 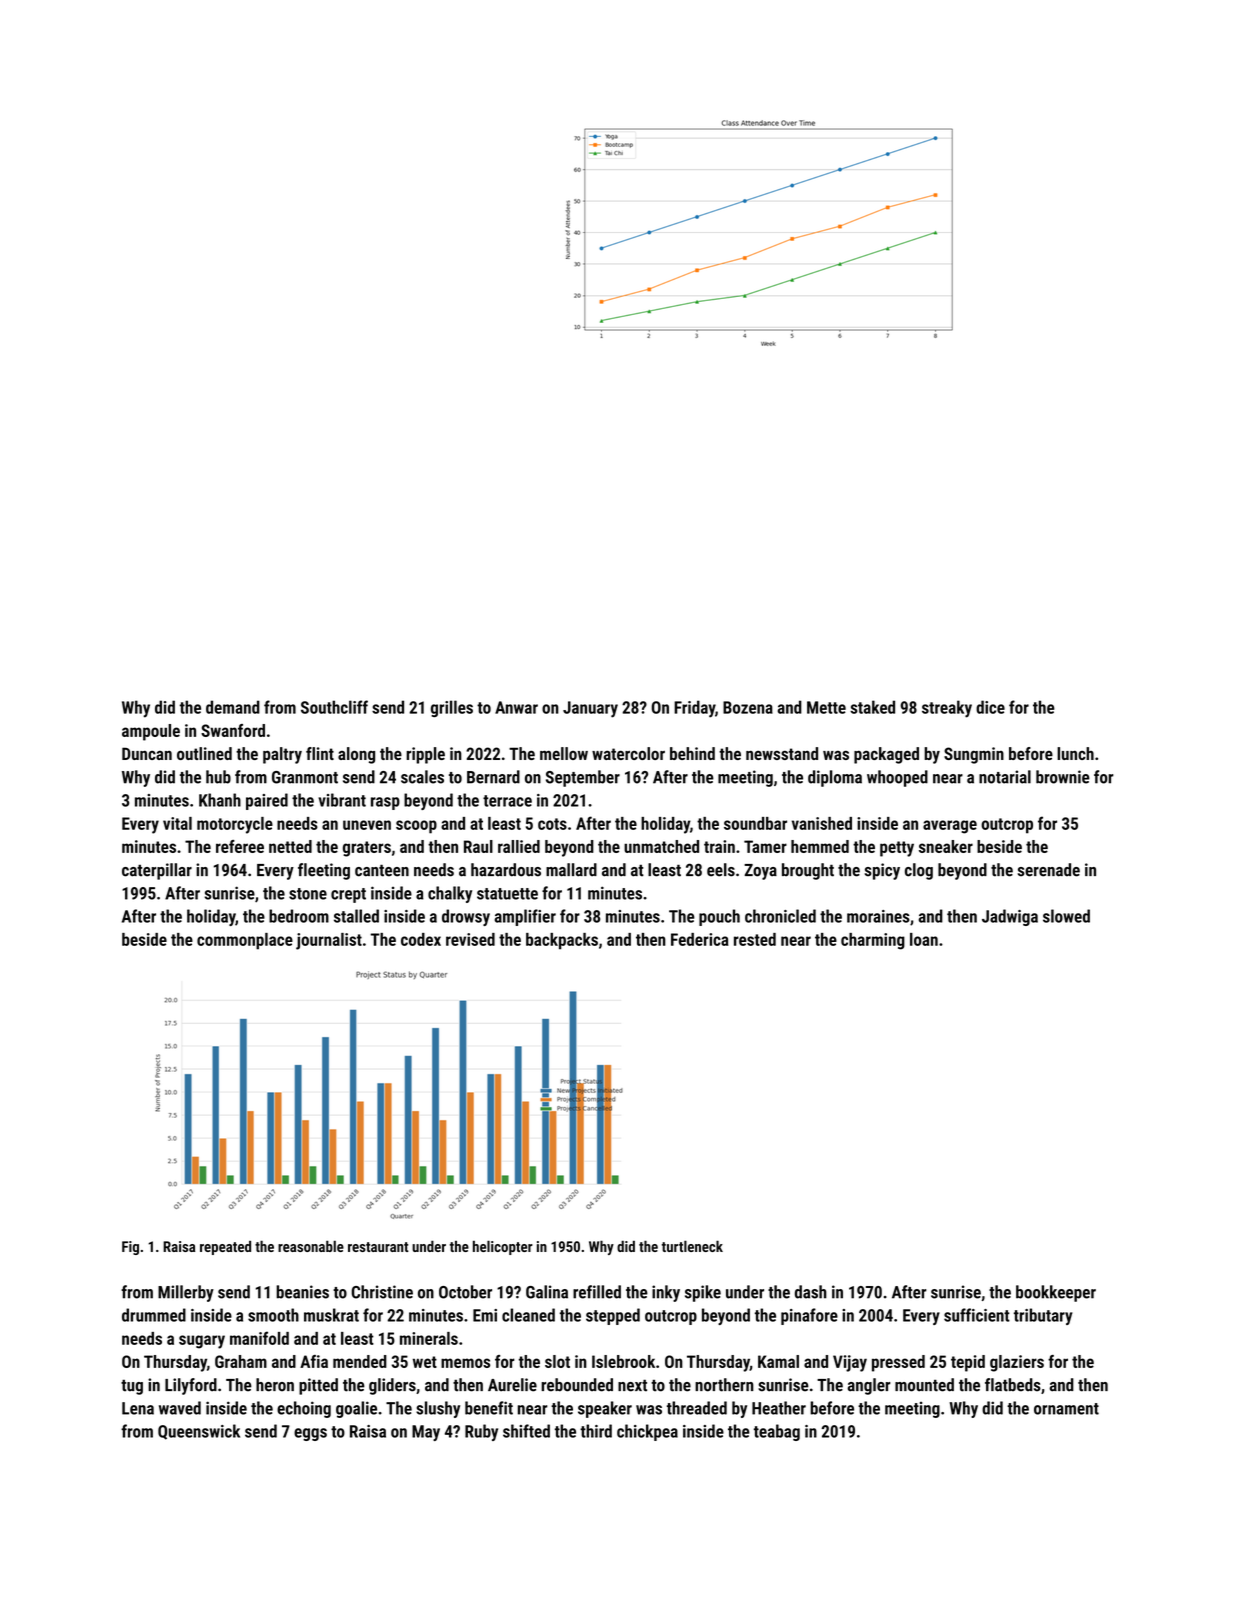 What do you see at coordinates (872, 707) in the document?
I see `staked` at bounding box center [872, 707].
